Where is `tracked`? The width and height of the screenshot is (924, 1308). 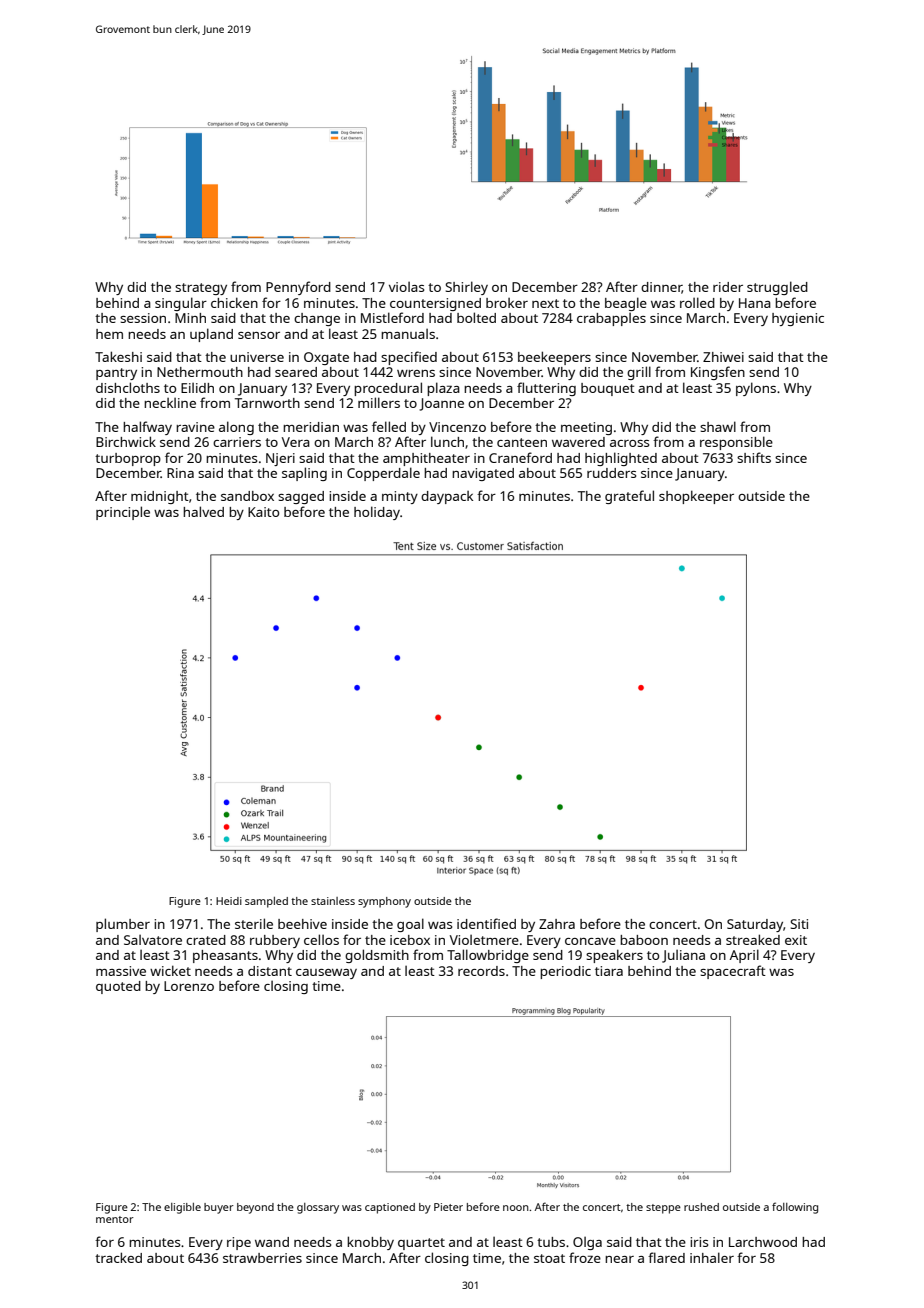
tracked is located at coordinates (118, 1257).
